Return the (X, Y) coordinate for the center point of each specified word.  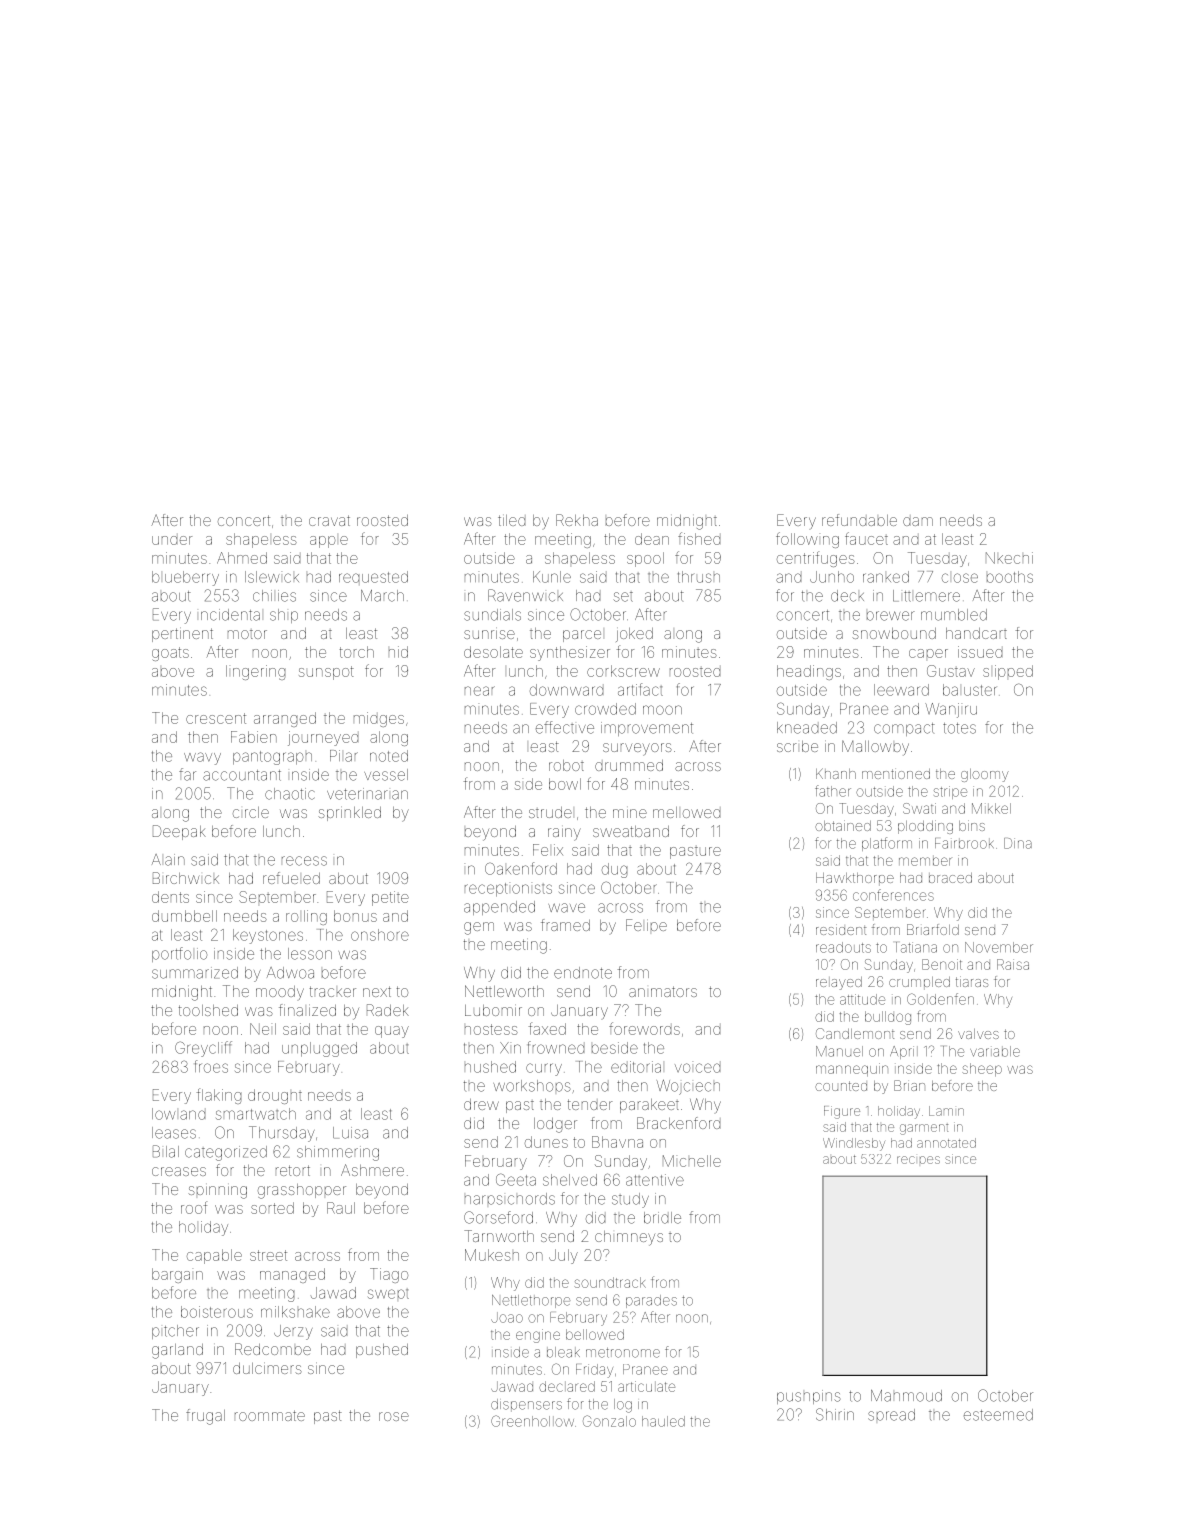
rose (394, 1416)
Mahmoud (906, 1396)
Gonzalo (609, 1421)
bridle (662, 1218)
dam (918, 521)
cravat (329, 520)
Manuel (839, 1051)
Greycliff (203, 1049)
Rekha (577, 520)
